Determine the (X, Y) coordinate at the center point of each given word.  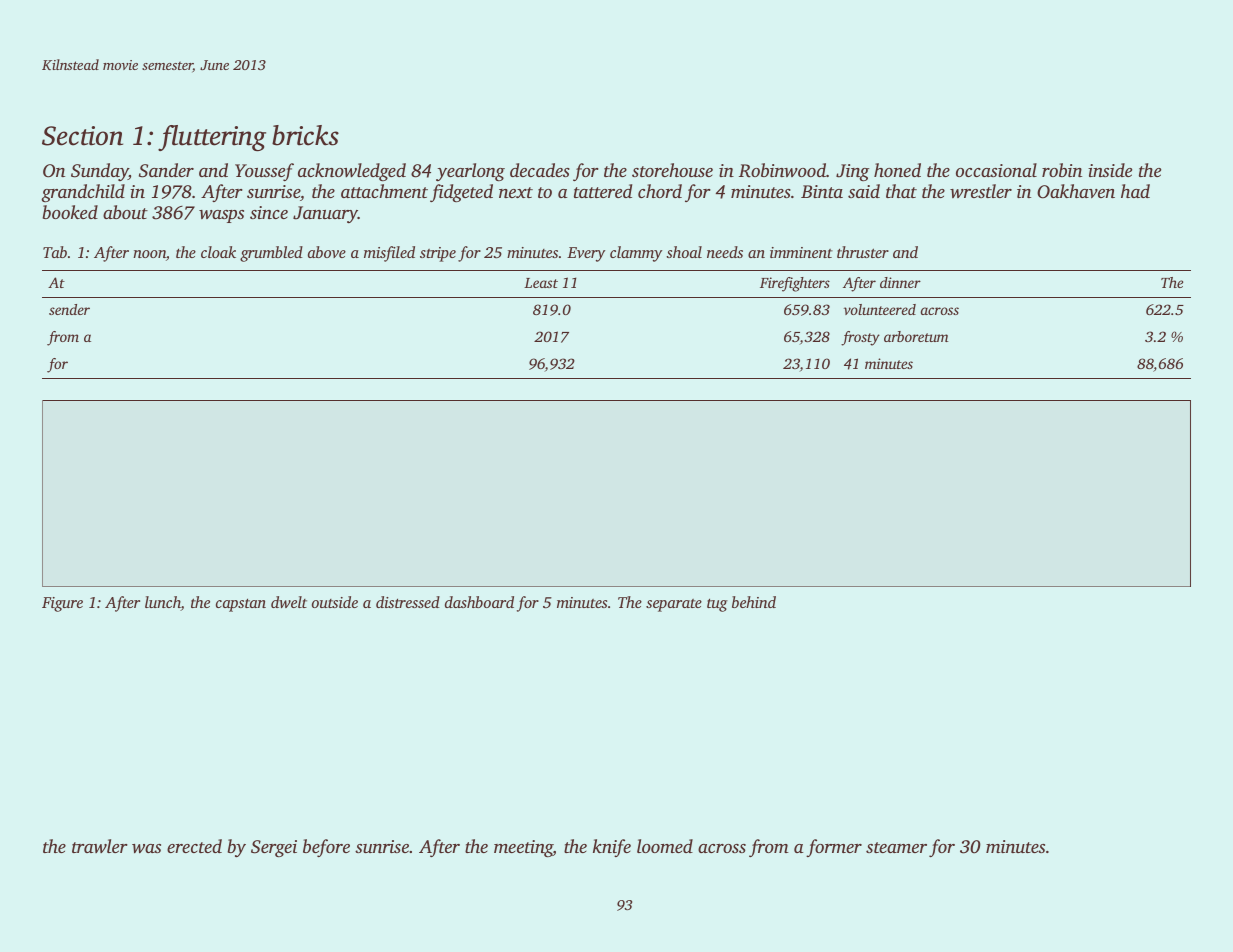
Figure (62, 604)
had (1135, 191)
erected (194, 846)
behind (754, 602)
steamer (896, 847)
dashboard (479, 602)
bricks (305, 135)
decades (540, 170)
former (834, 848)
